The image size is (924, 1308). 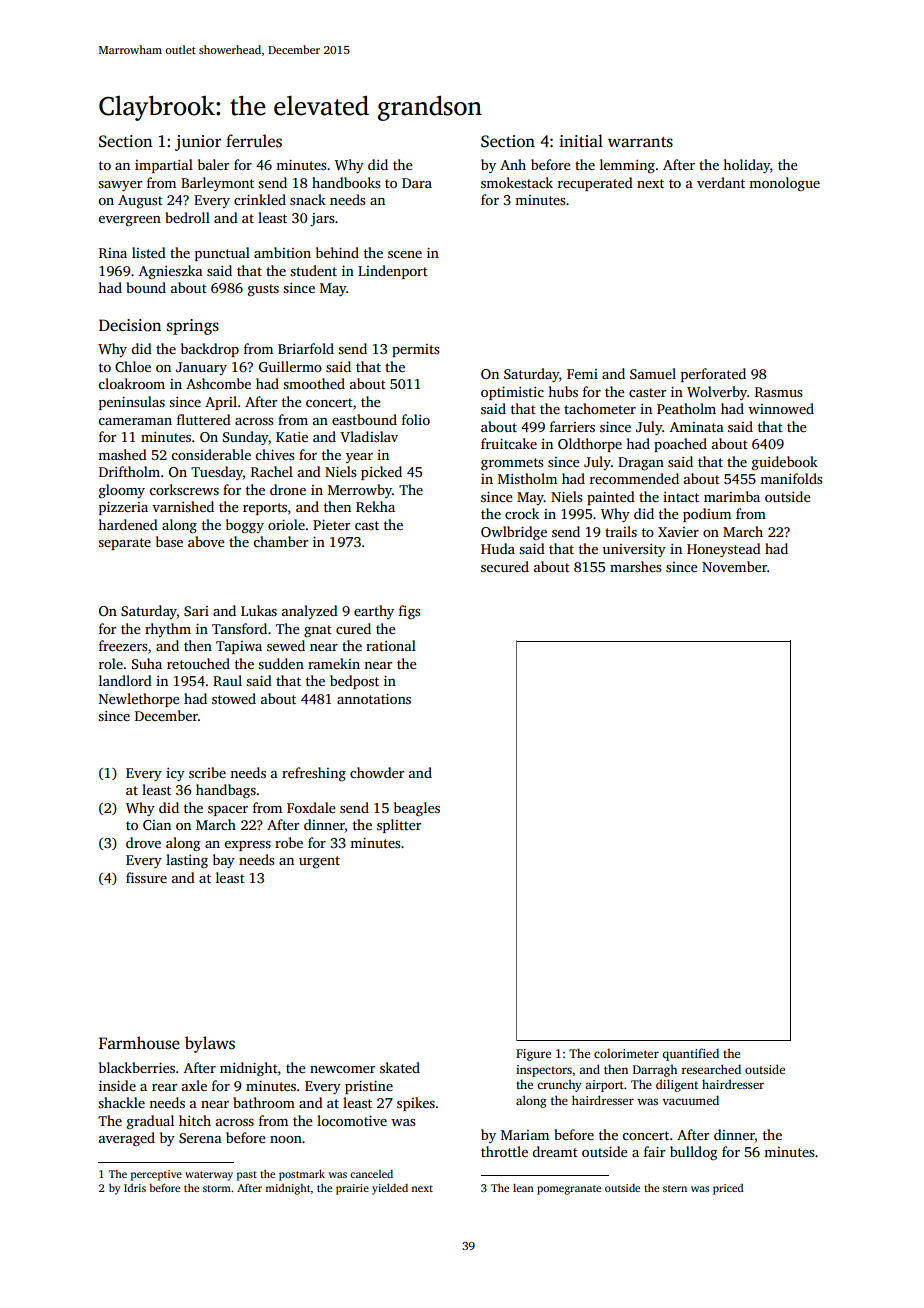 What do you see at coordinates (198, 143) in the document?
I see `junior` at bounding box center [198, 143].
